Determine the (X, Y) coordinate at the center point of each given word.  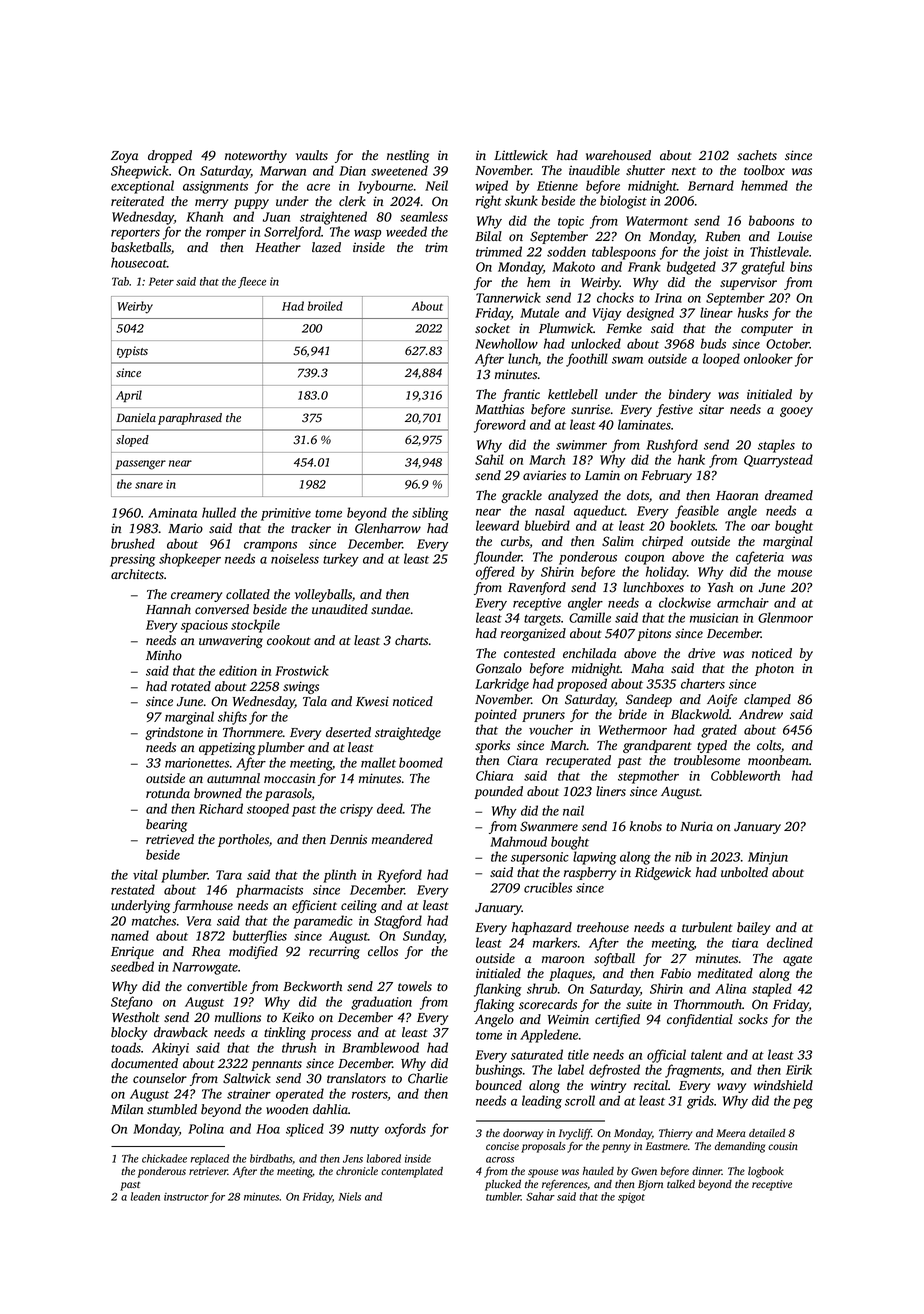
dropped (170, 156)
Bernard (711, 185)
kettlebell (573, 394)
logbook (766, 1172)
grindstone (174, 733)
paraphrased (190, 419)
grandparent (657, 746)
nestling (408, 156)
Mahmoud (518, 841)
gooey (796, 412)
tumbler (503, 1196)
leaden (145, 1196)
